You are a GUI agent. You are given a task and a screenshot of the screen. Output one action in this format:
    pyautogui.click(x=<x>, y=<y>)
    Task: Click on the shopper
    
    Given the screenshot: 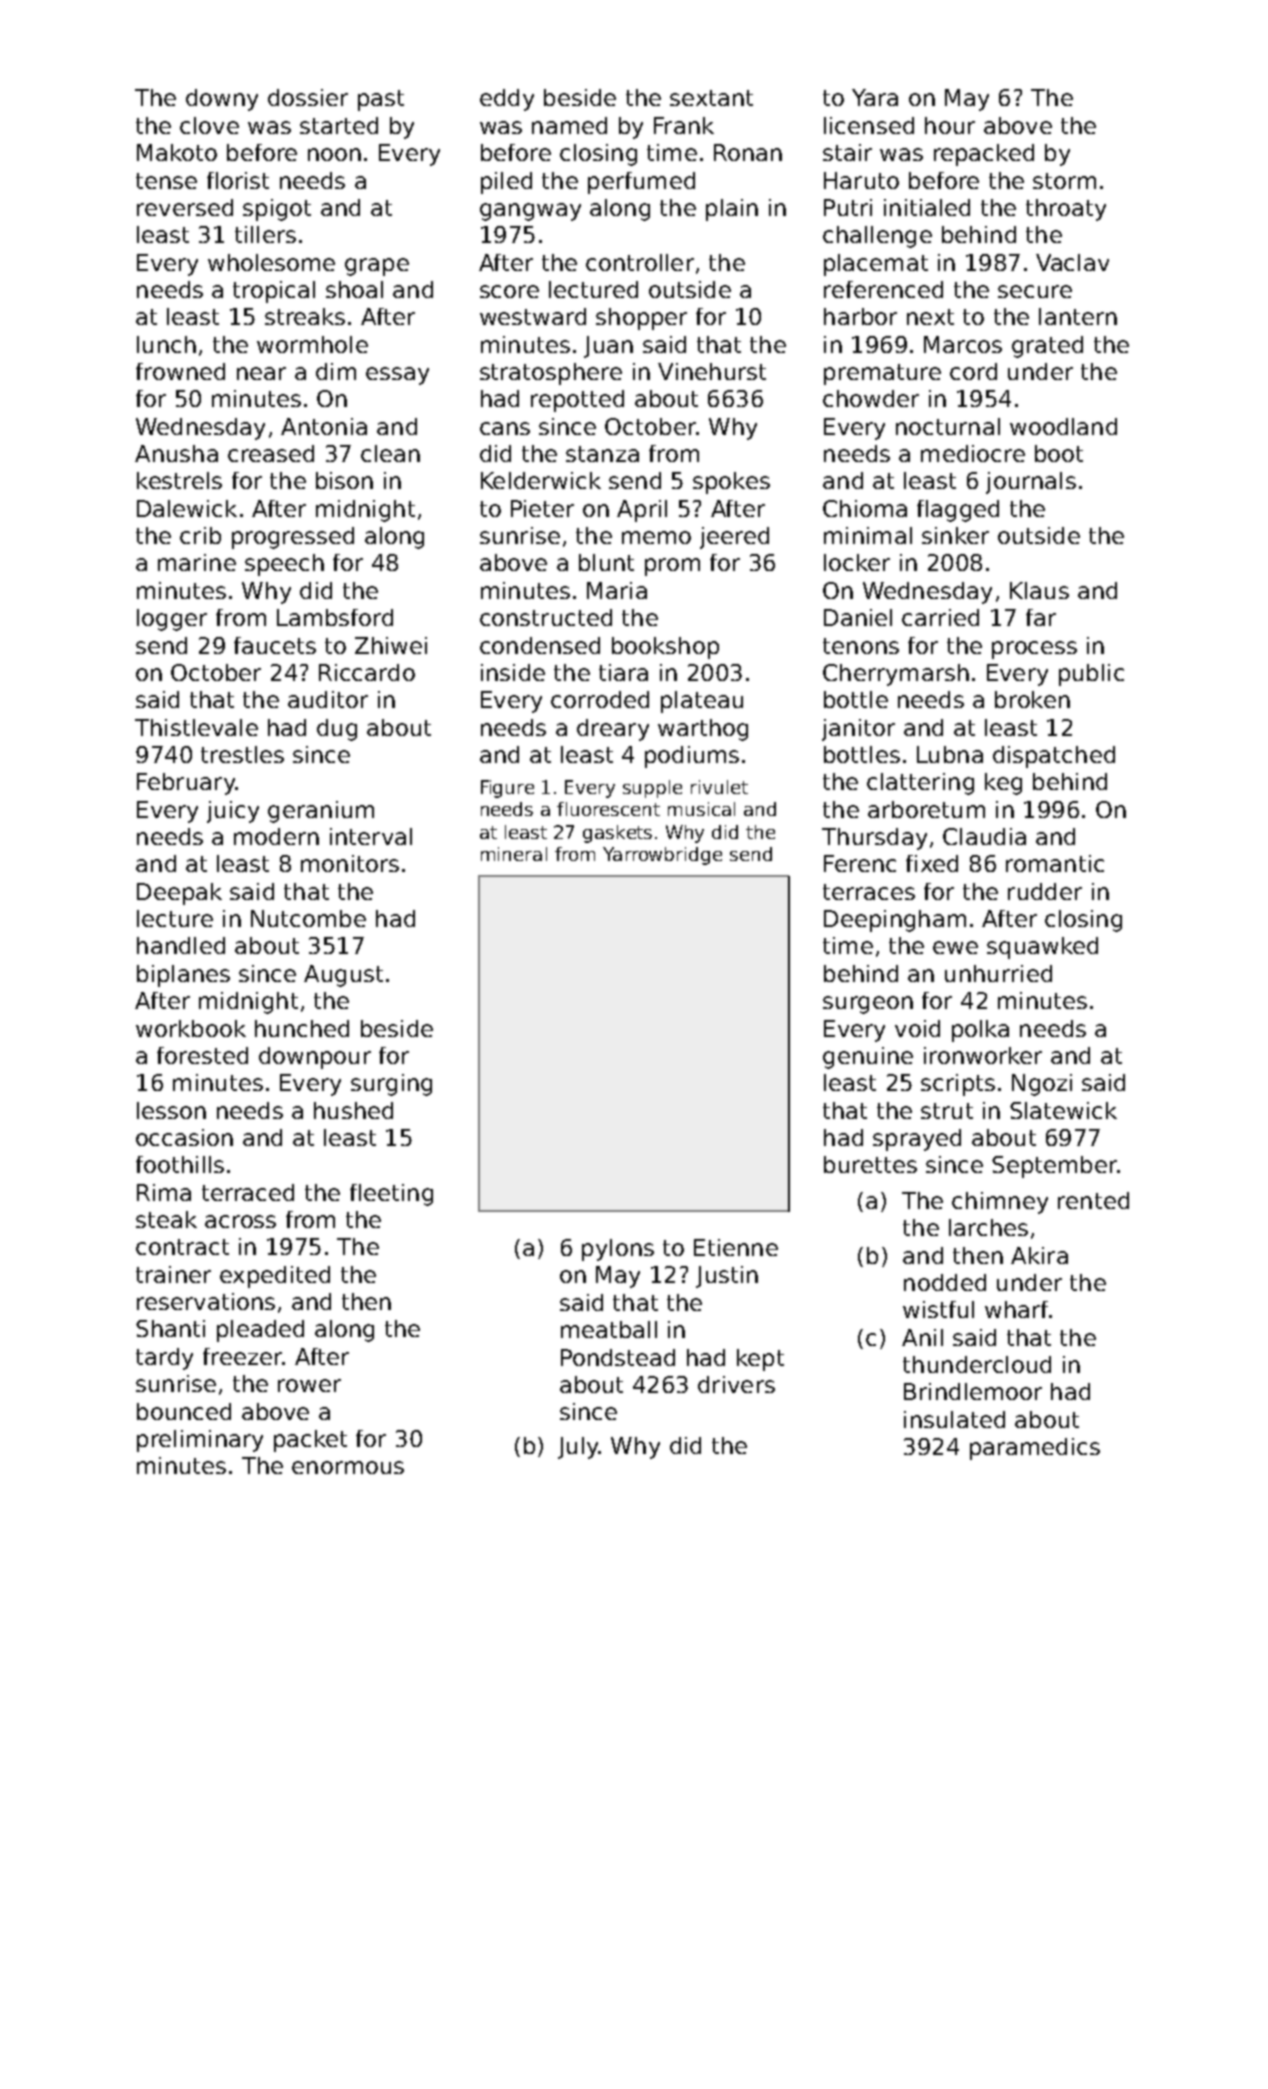 What is the action you would take?
    pyautogui.click(x=641, y=319)
